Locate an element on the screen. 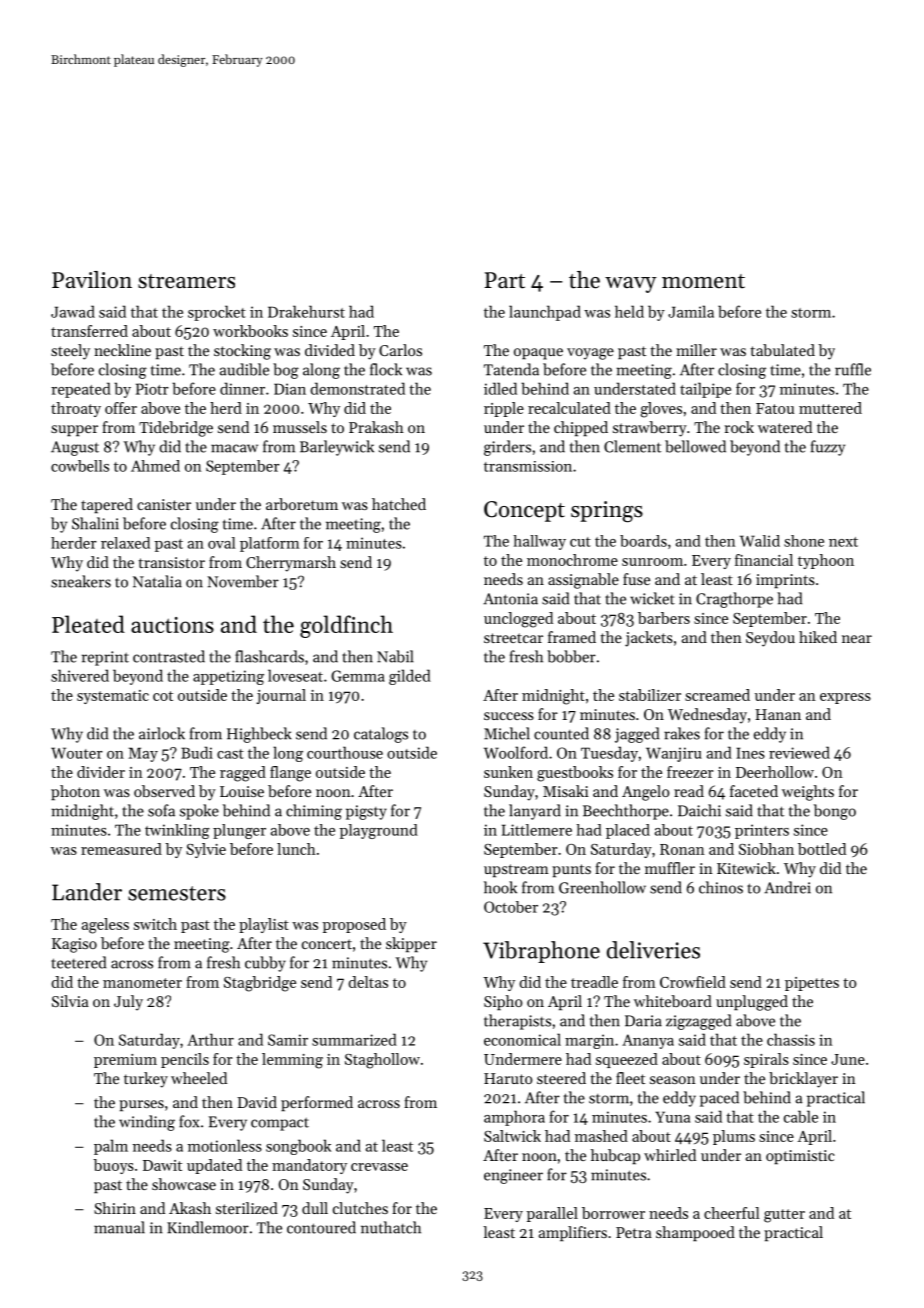 This screenshot has height=1308, width=924. Cherrymarsh is located at coordinates (291, 564).
